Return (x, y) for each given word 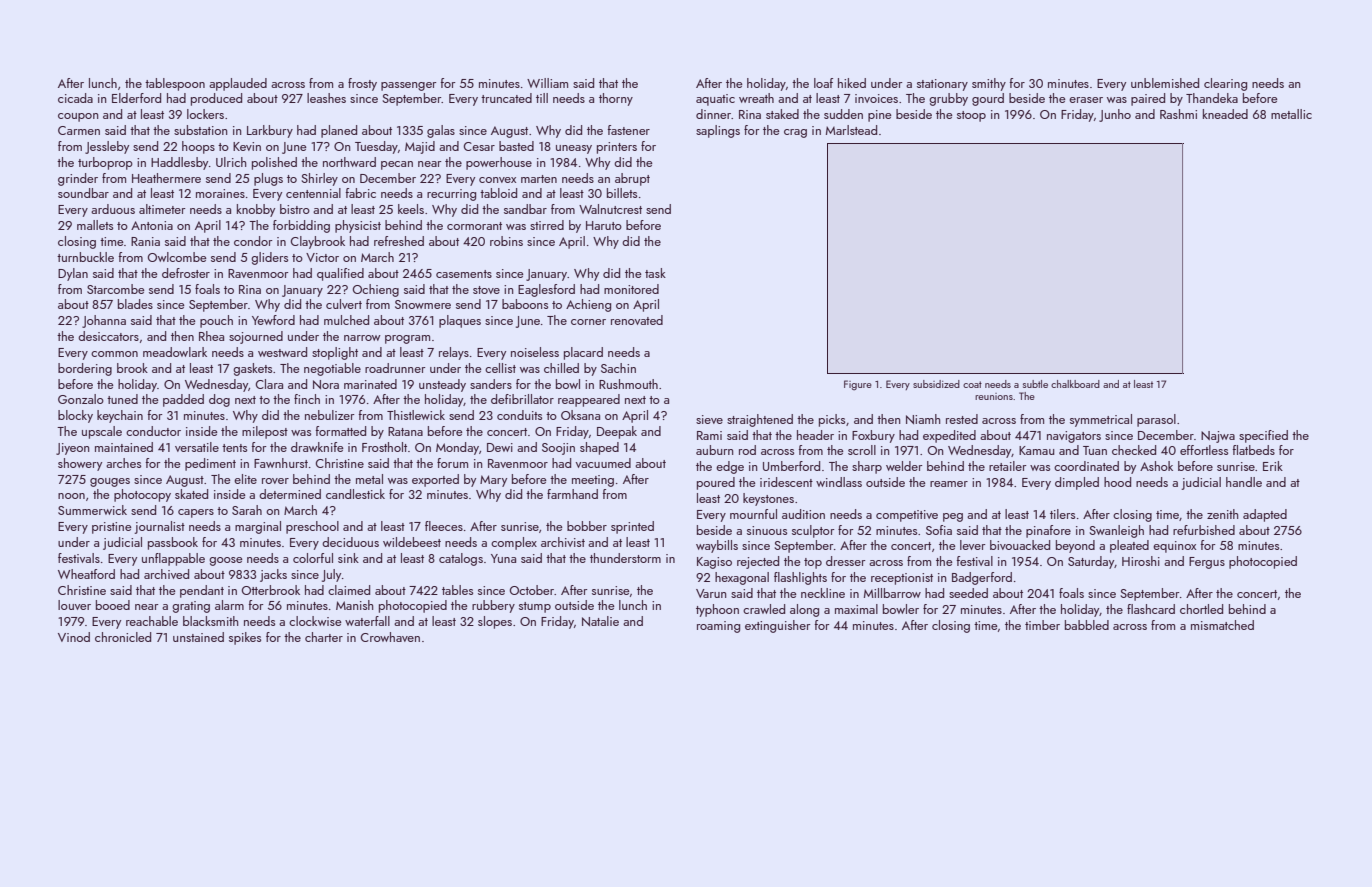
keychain (120, 416)
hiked (852, 83)
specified (1263, 436)
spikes (245, 638)
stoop (971, 116)
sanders (491, 384)
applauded (238, 84)
